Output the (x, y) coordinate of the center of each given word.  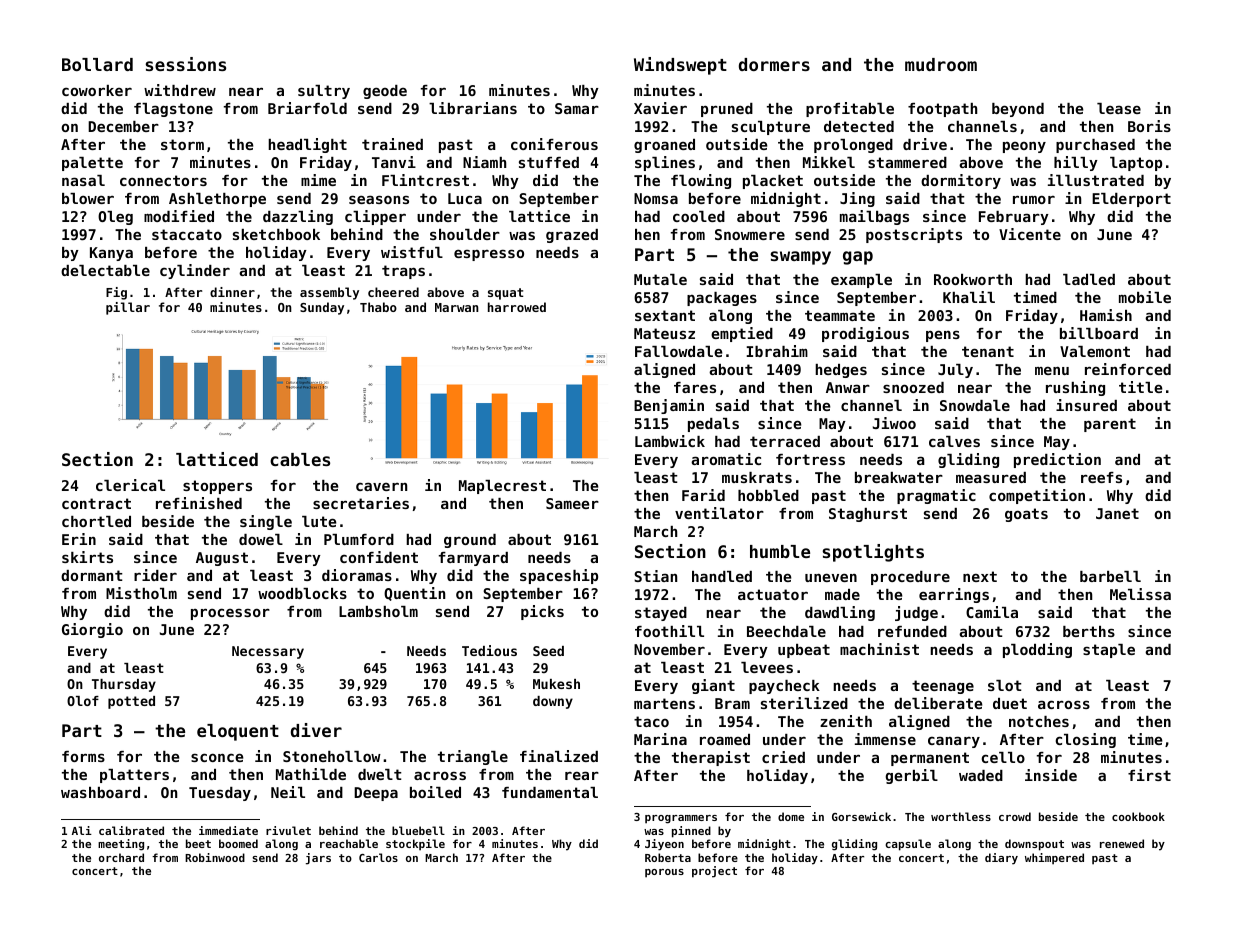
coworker (97, 90)
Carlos (378, 857)
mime (318, 180)
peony (1024, 147)
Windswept (680, 66)
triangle (473, 757)
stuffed (549, 162)
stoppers (217, 487)
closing (1086, 740)
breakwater (899, 477)
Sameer (572, 503)
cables (300, 459)
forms (83, 756)
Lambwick (670, 441)
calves (954, 441)
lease (1119, 108)
